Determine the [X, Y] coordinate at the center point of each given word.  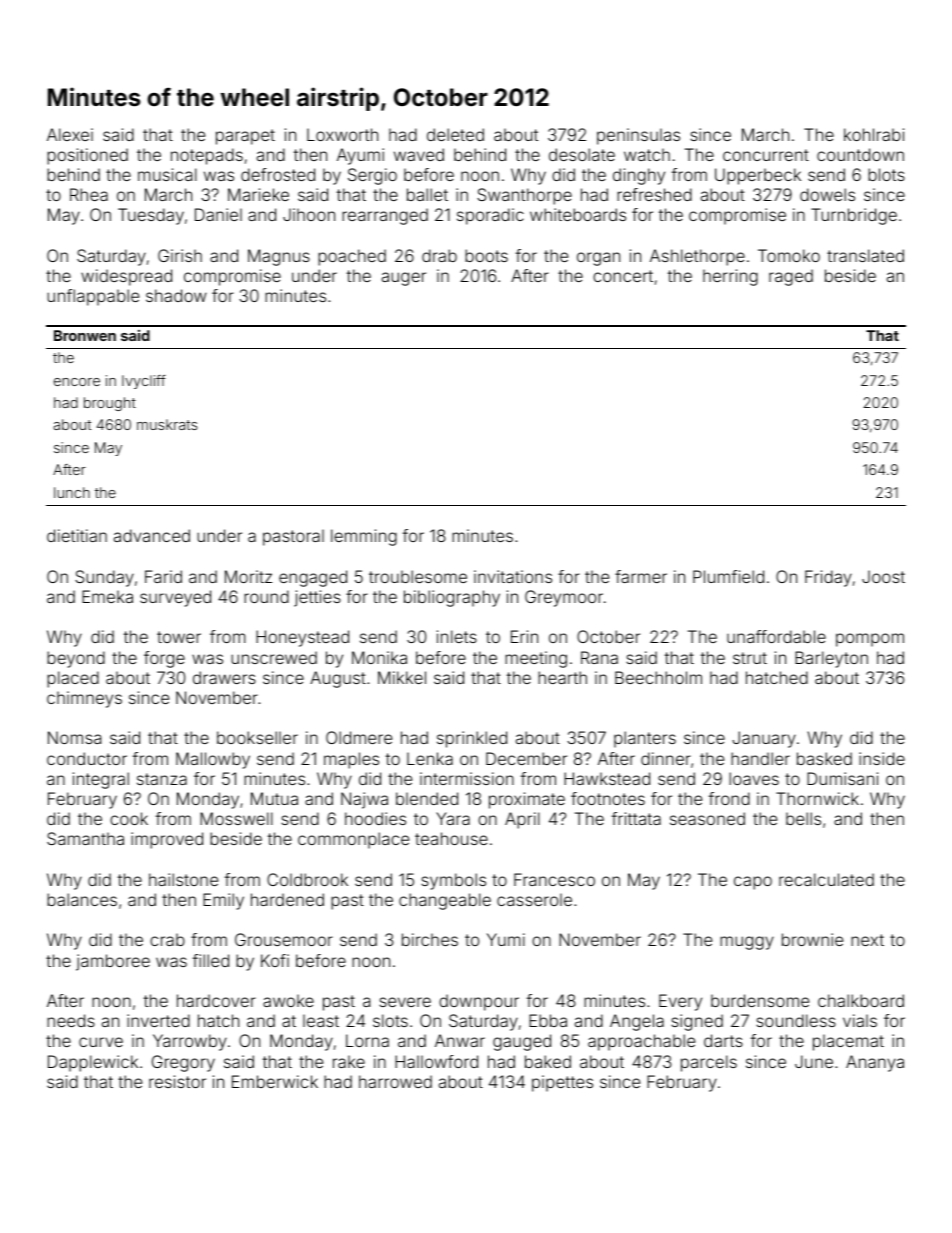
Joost [883, 576]
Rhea [89, 194]
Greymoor [564, 598]
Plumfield [728, 576]
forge [164, 659]
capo [753, 883]
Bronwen [85, 335]
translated [865, 255]
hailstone [183, 879]
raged [791, 277]
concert [623, 276]
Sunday [104, 578]
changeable [445, 901]
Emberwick [275, 1081]
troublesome [418, 576]
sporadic [490, 216]
